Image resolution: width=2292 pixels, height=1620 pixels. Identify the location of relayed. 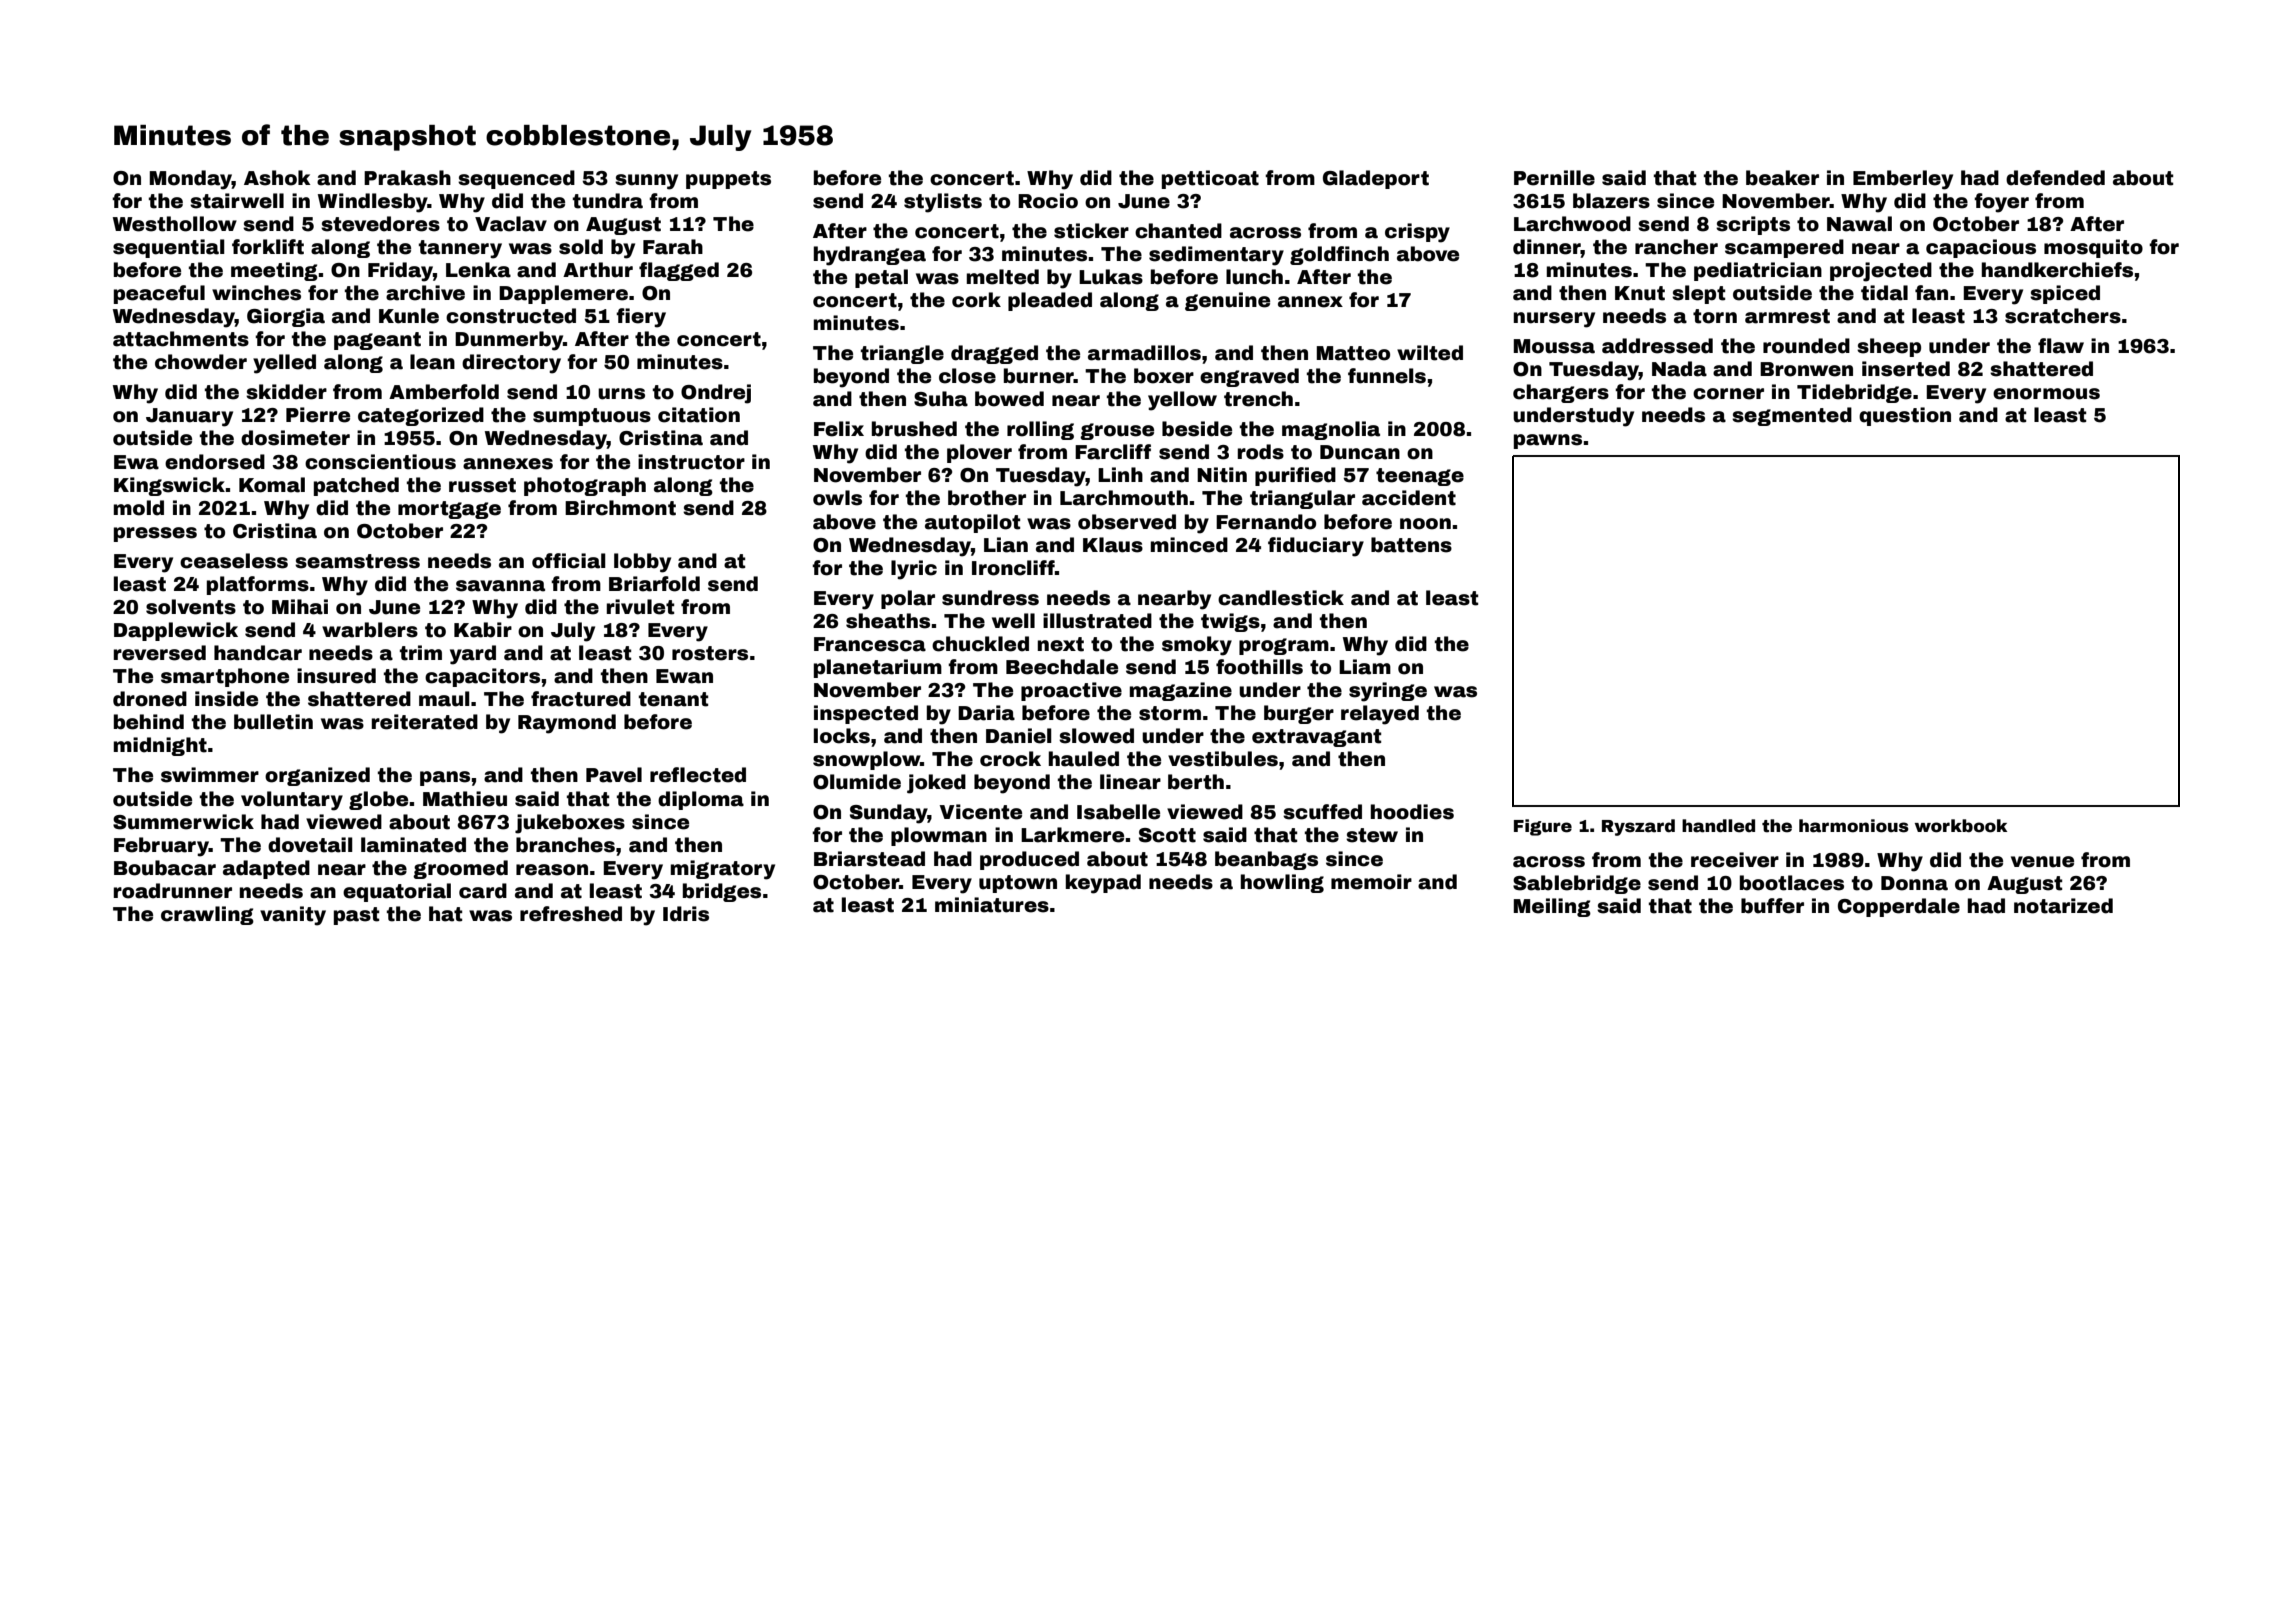
(1380, 715).
